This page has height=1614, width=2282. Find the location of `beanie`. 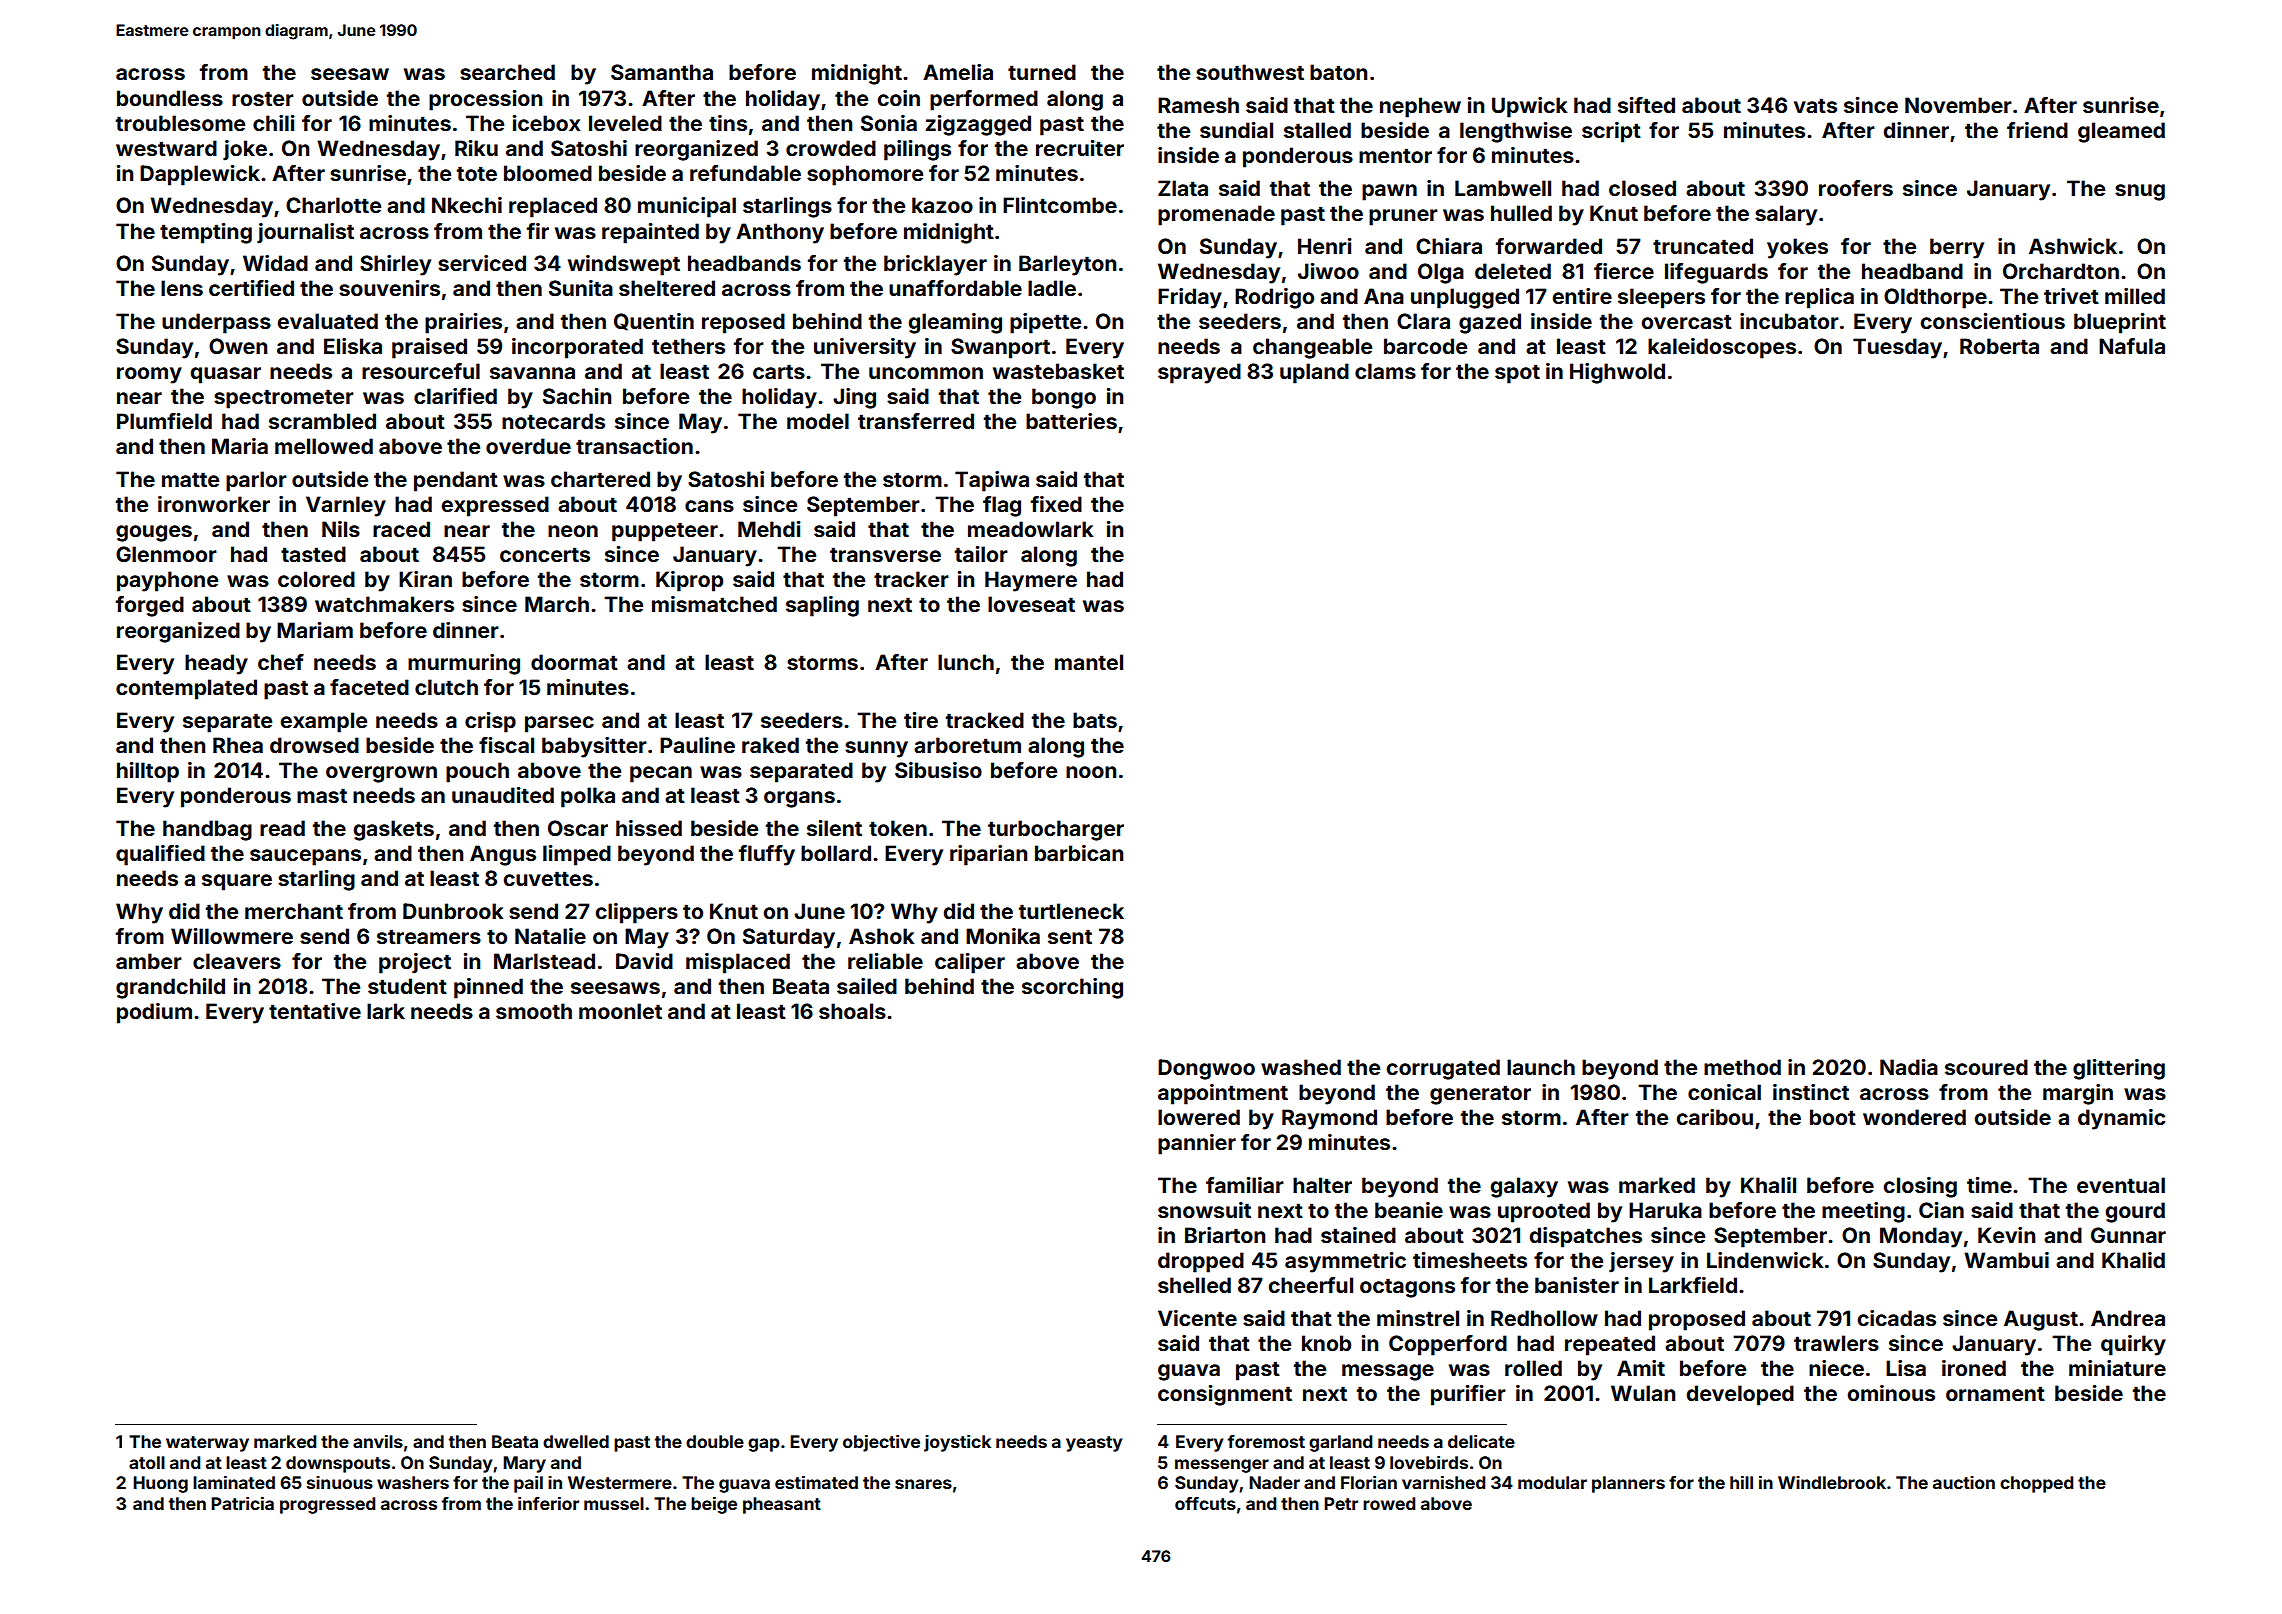

beanie is located at coordinates (1409, 1210).
